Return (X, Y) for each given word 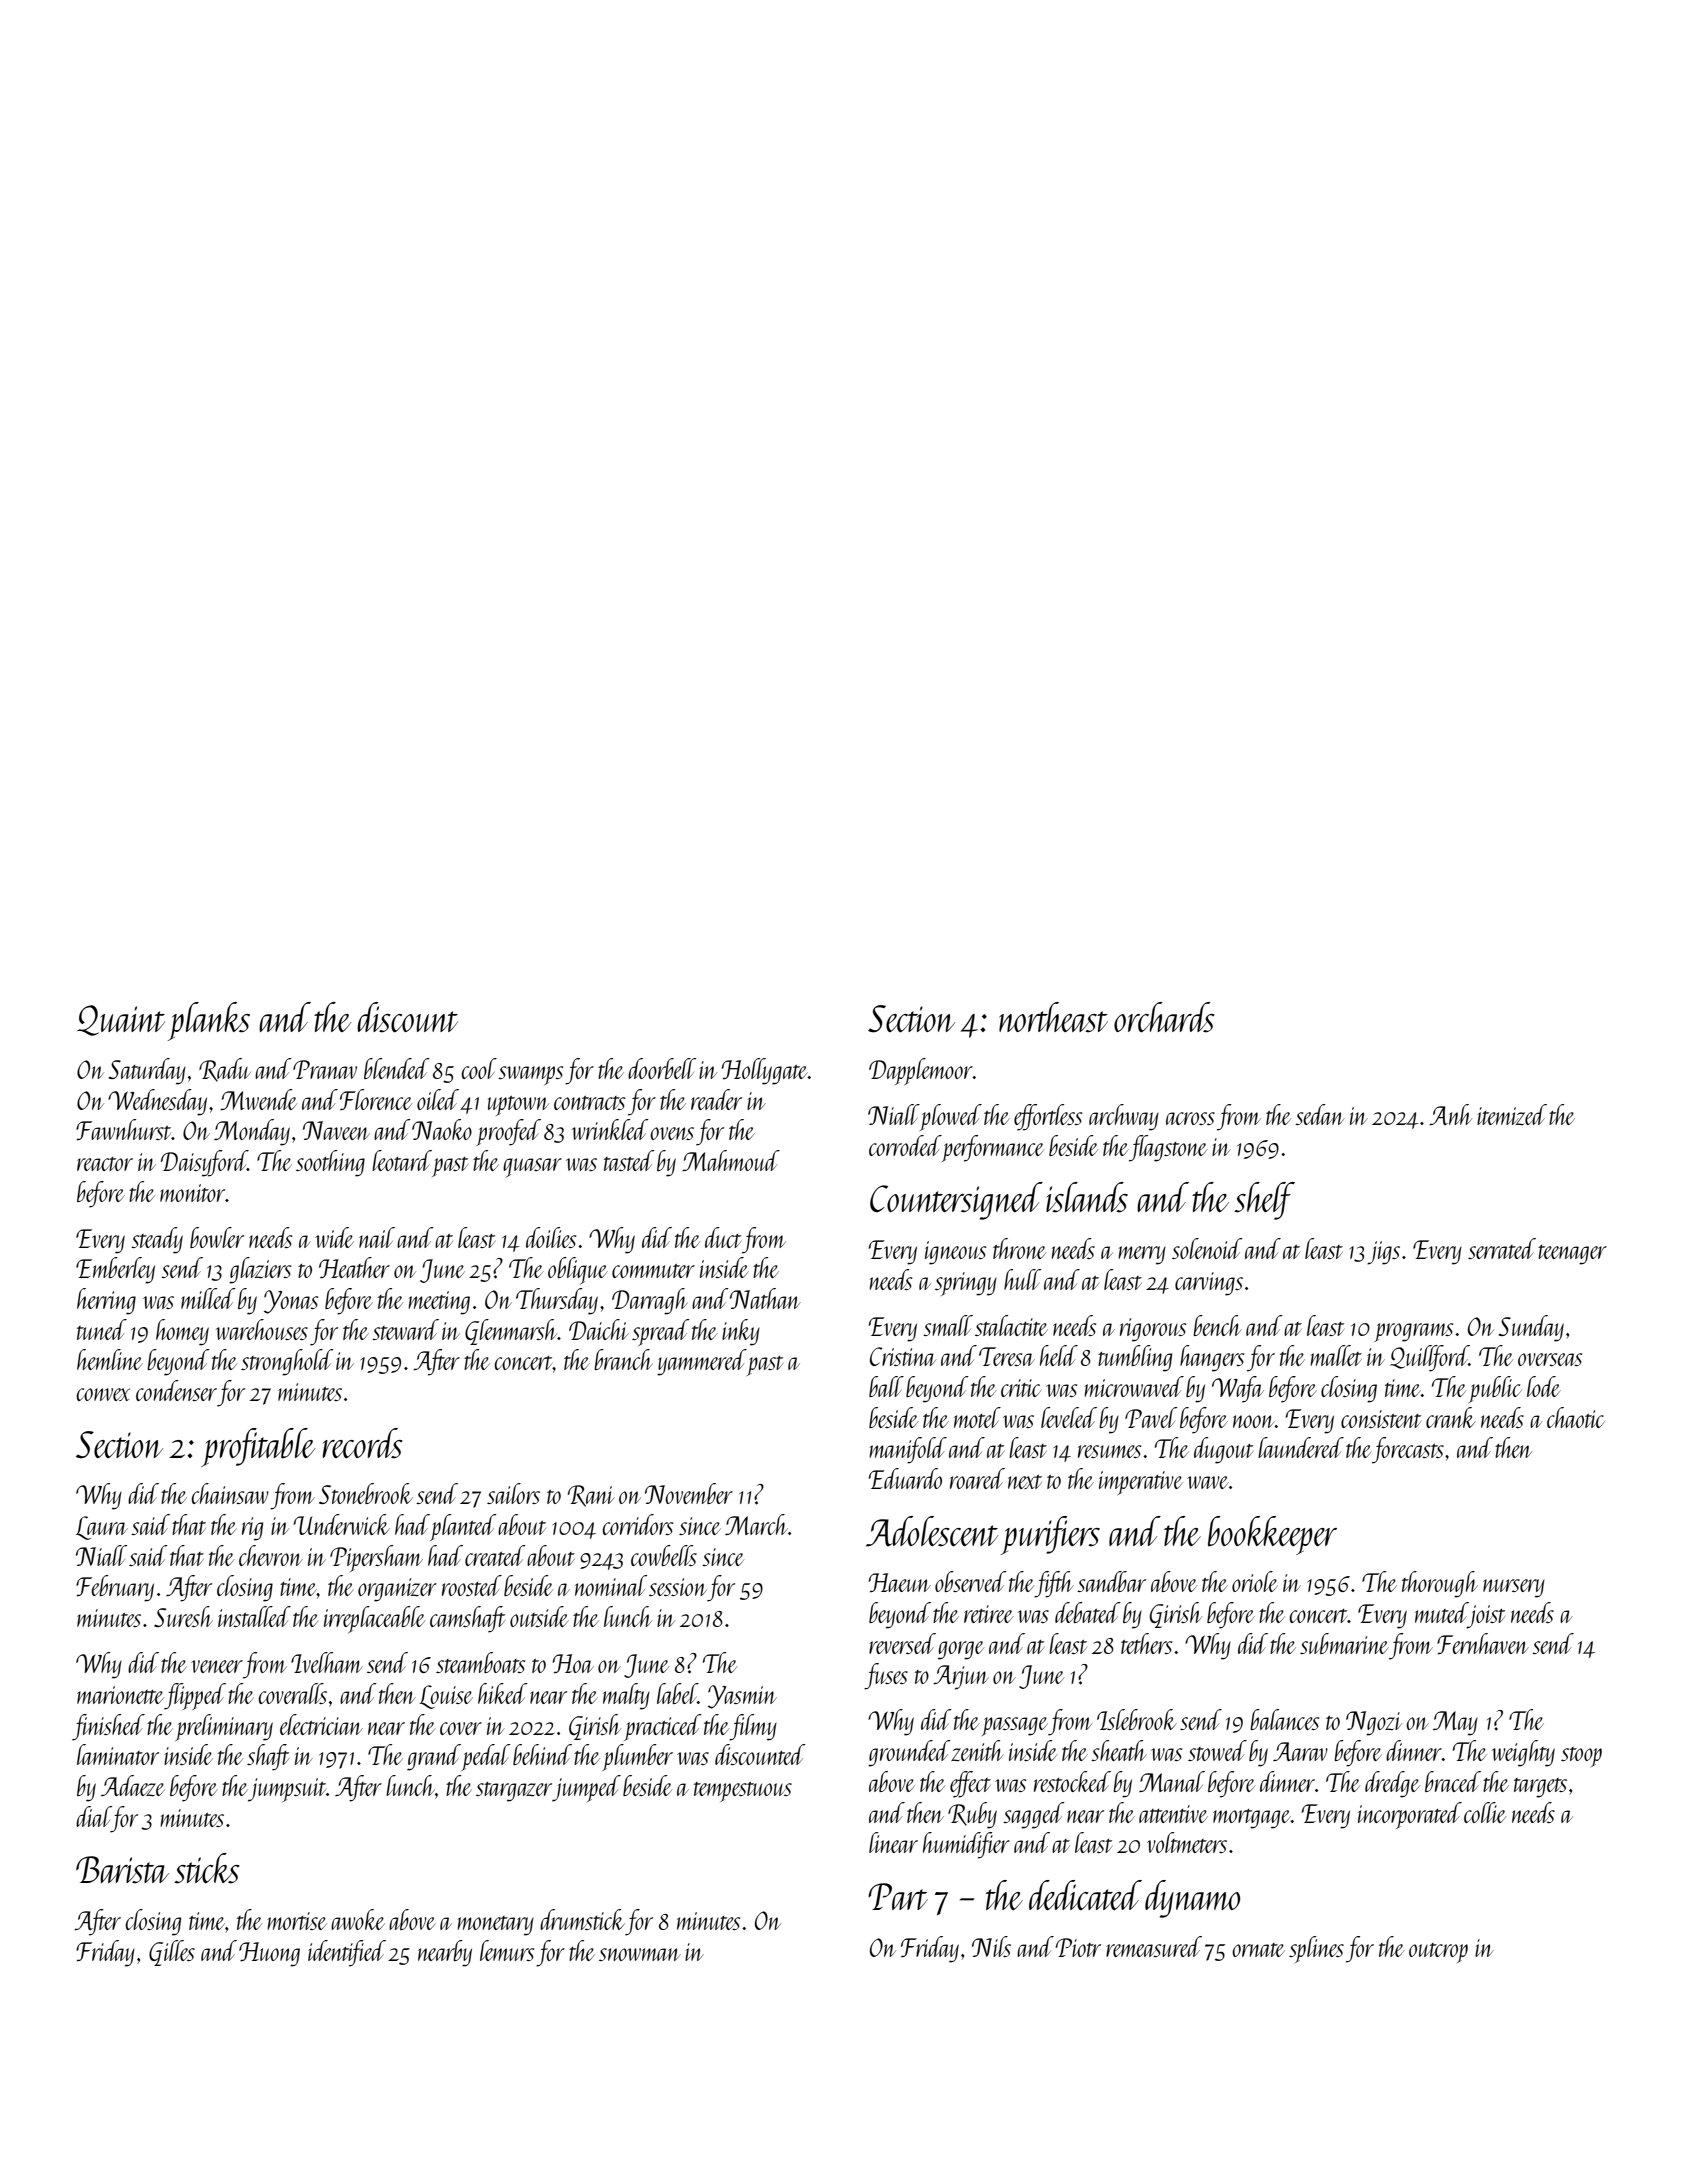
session (678, 1587)
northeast (1053, 1017)
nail (377, 1237)
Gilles (172, 1953)
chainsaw (230, 1493)
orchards (1164, 1017)
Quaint (121, 1020)
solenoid (1207, 1248)
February (115, 1588)
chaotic (1576, 1417)
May (1455, 1723)
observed (971, 1581)
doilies (551, 1237)
